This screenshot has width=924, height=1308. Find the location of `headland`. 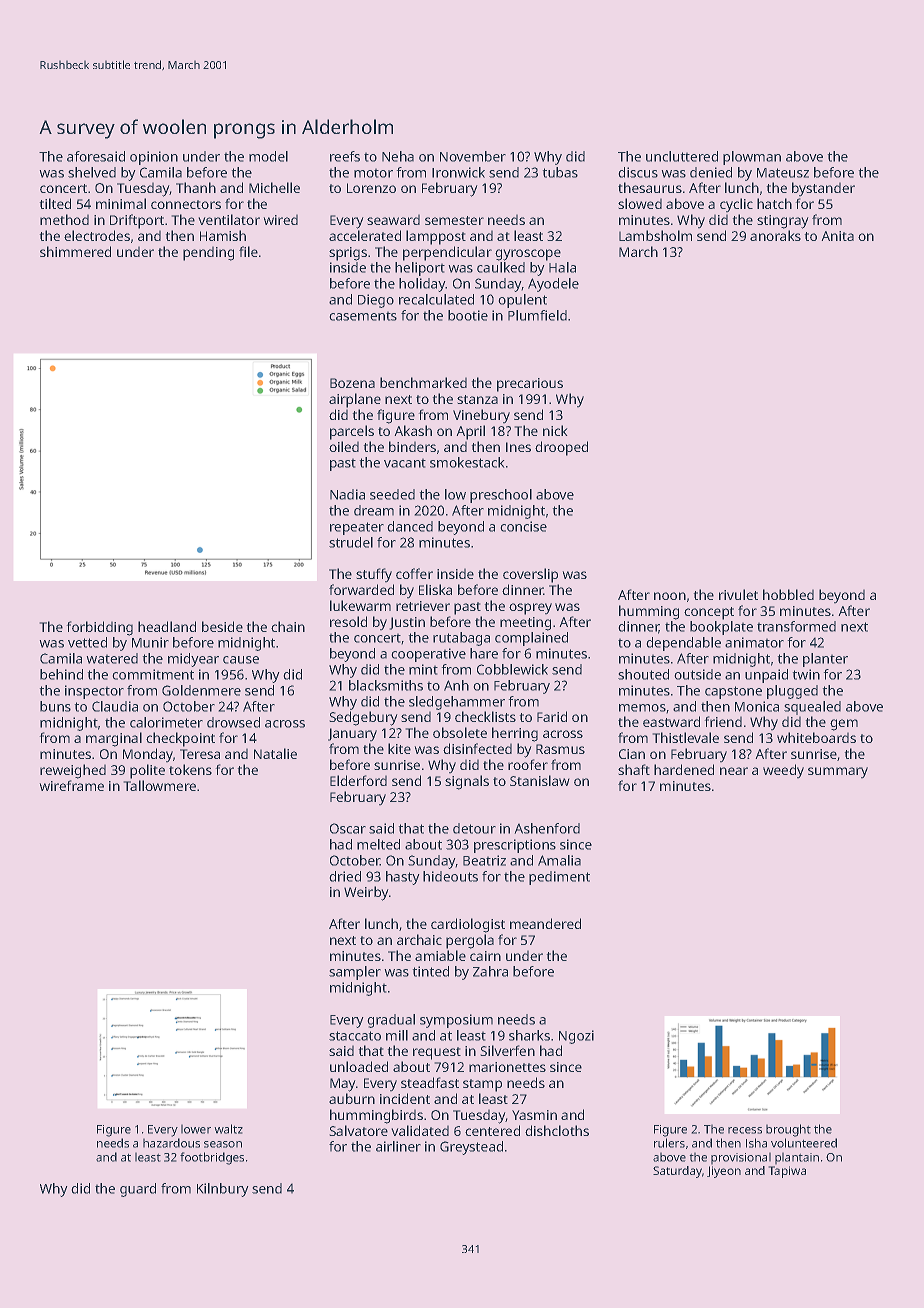

headland is located at coordinates (167, 626).
